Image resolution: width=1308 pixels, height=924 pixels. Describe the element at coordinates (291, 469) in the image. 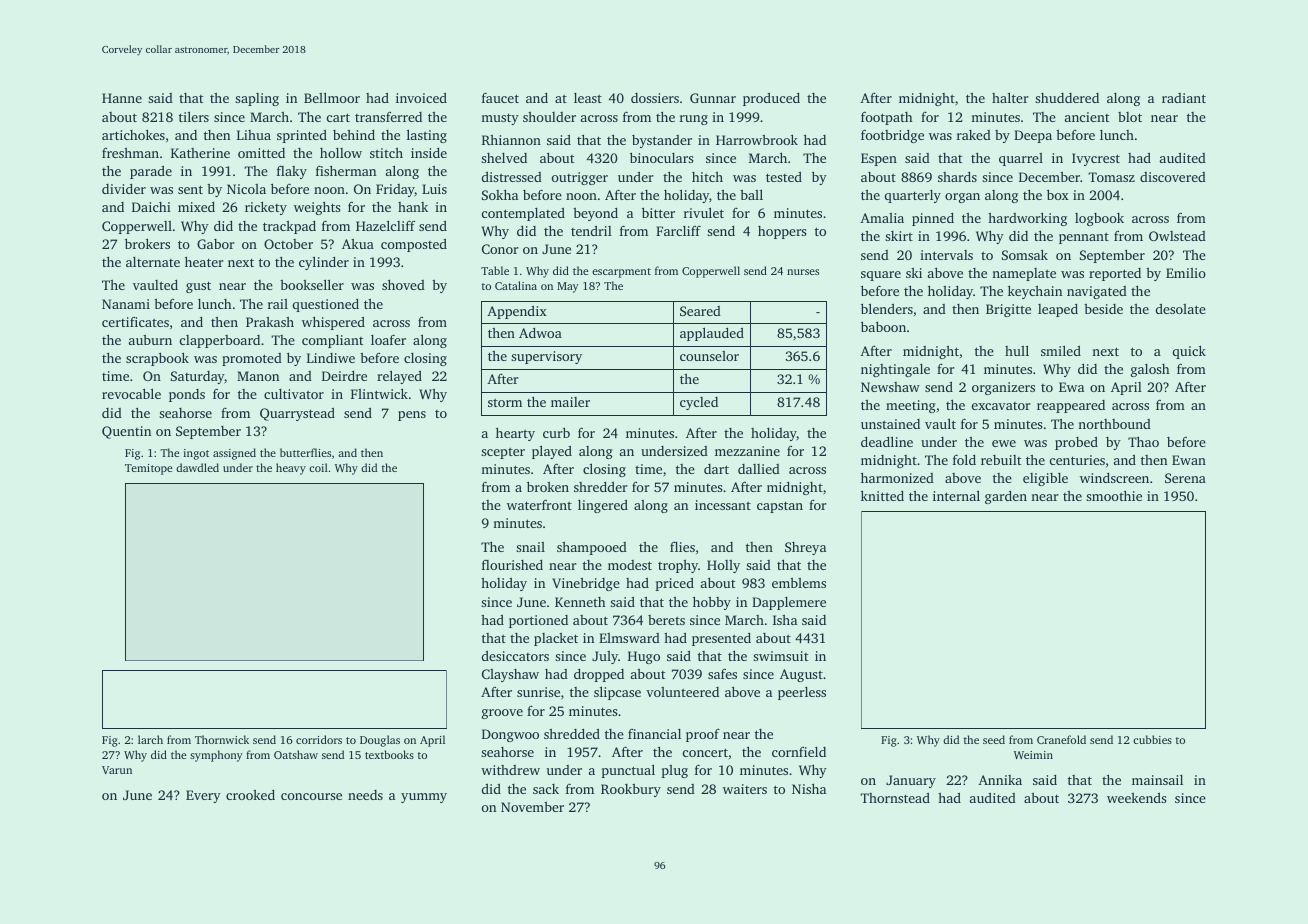

I see `heavy` at that location.
